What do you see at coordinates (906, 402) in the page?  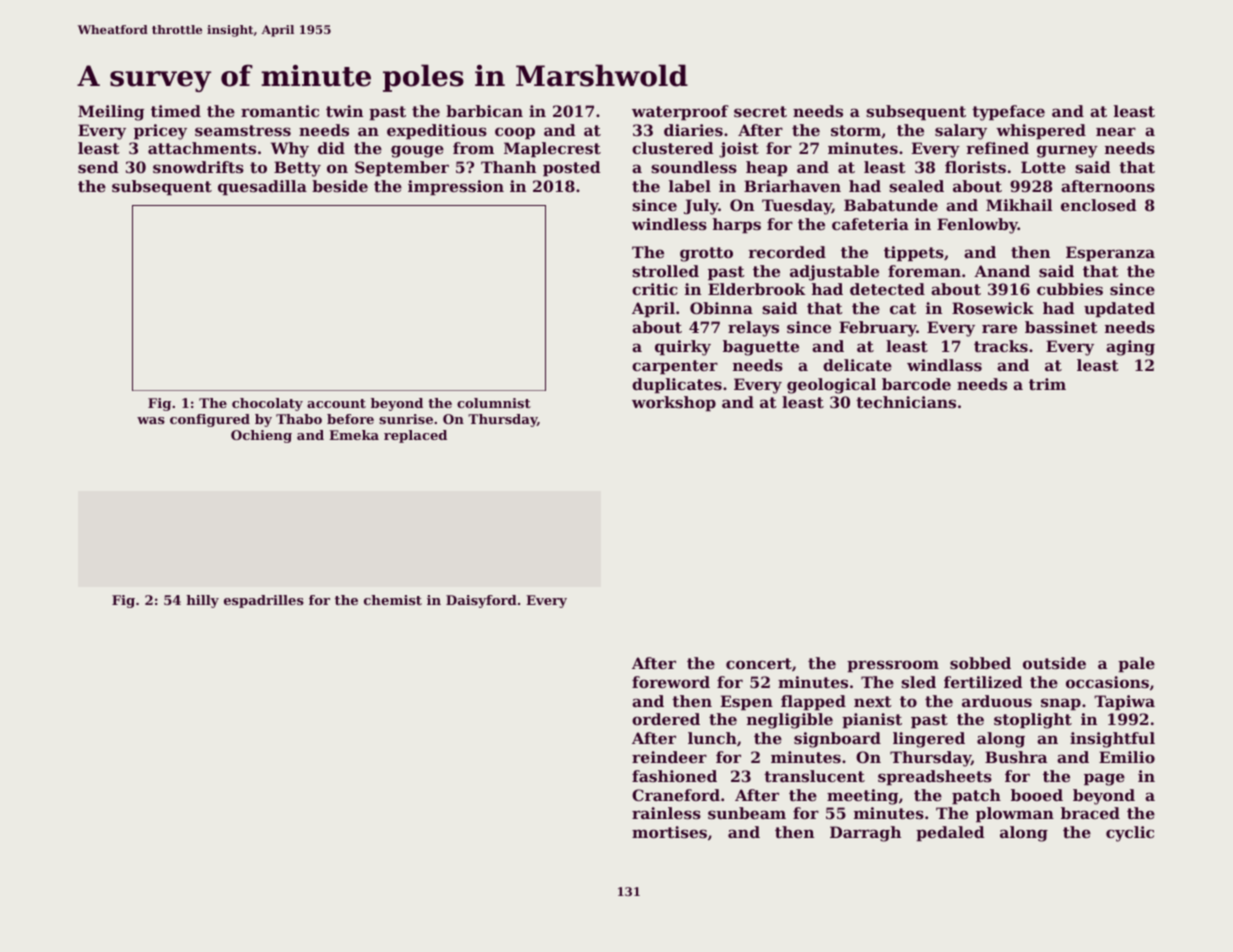 I see `technicians` at bounding box center [906, 402].
